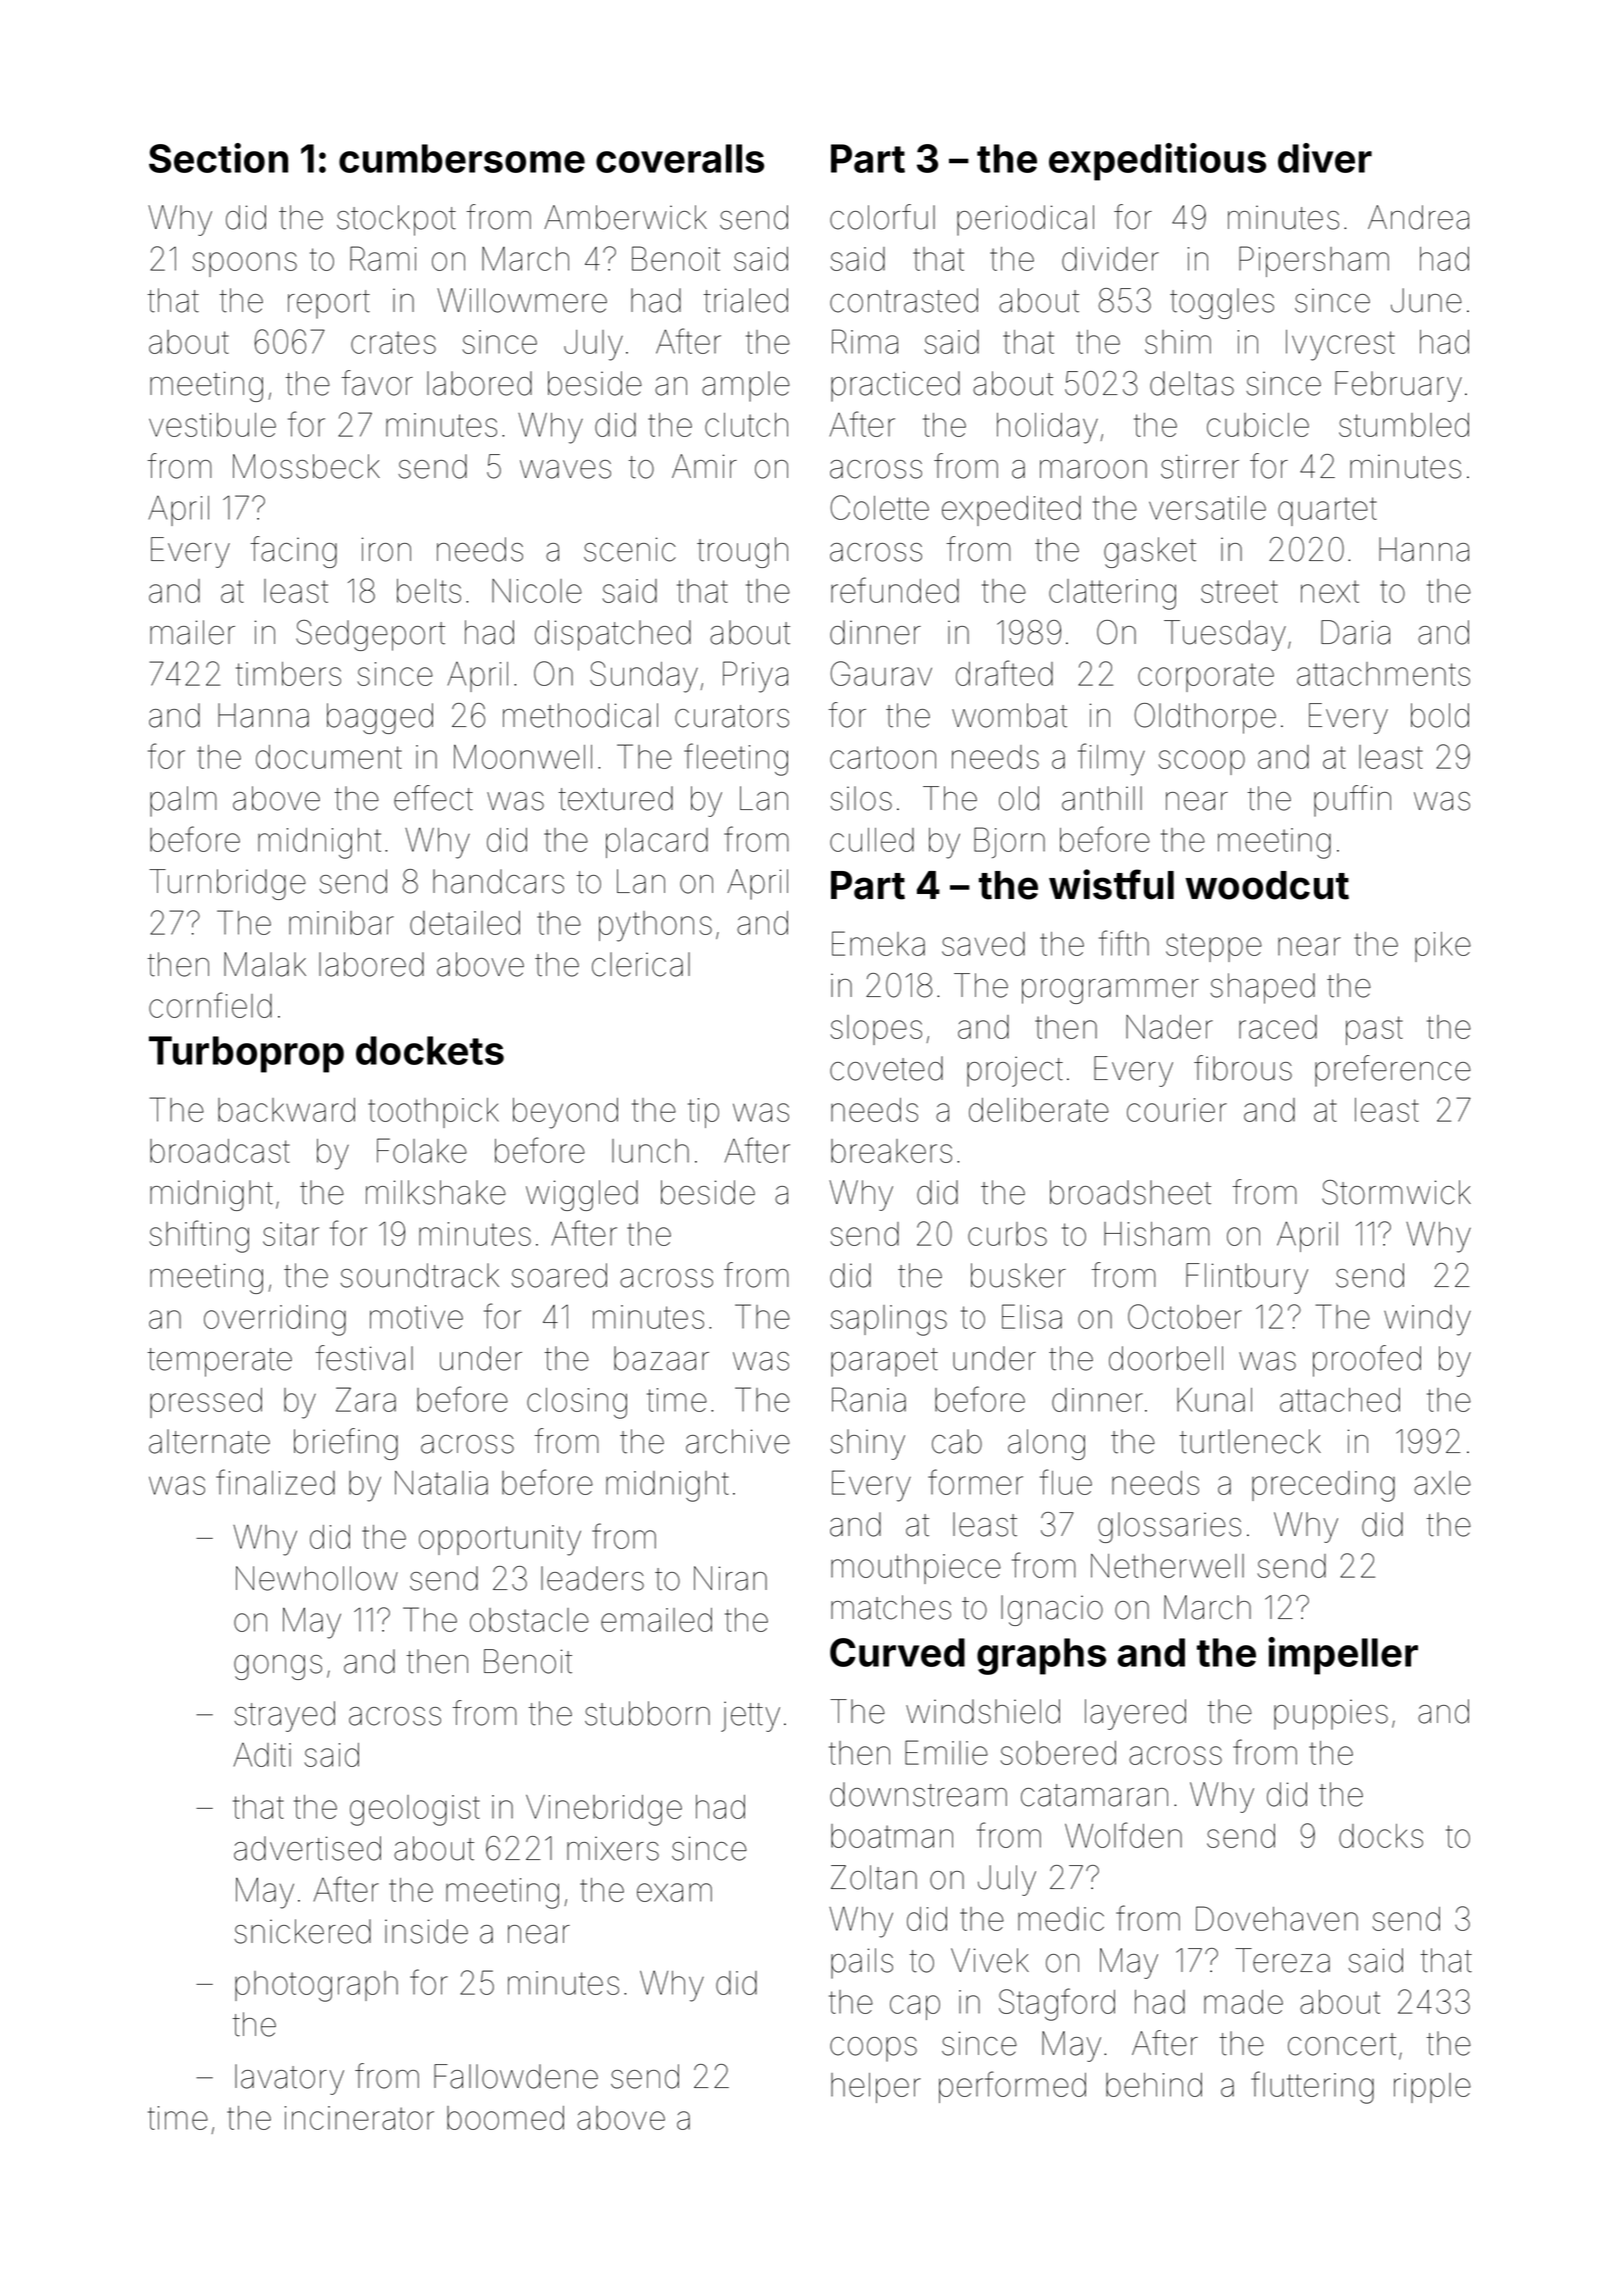 Image resolution: width=1620 pixels, height=2292 pixels. I want to click on Oldthorpe, so click(1205, 718).
